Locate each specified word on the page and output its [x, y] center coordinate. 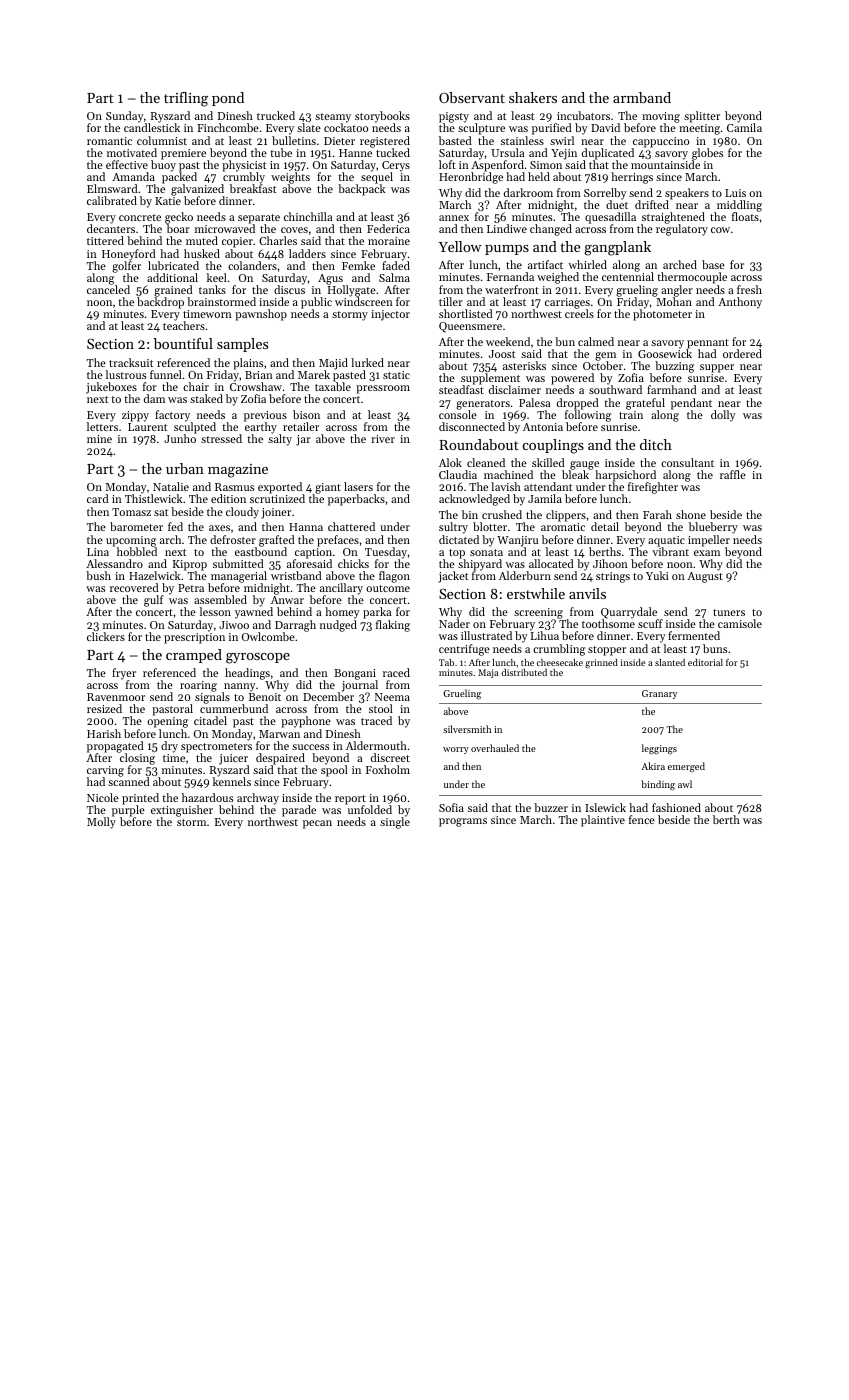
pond [228, 99]
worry [456, 750]
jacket [453, 577]
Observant [472, 97]
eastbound [261, 551]
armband [642, 97]
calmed [596, 341]
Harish [104, 733]
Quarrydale [630, 613]
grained [173, 291]
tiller [451, 301]
